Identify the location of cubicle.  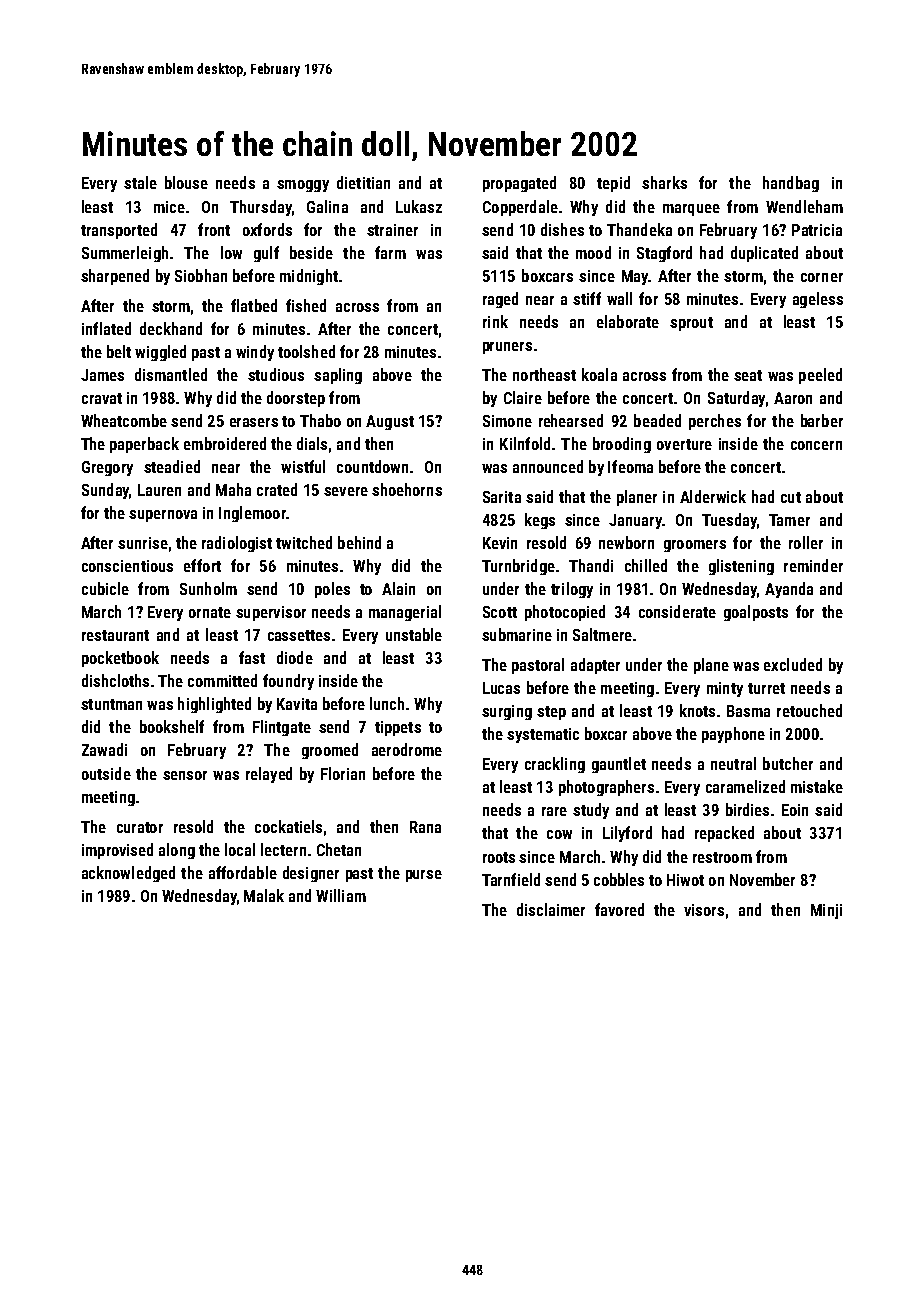
(105, 588).
